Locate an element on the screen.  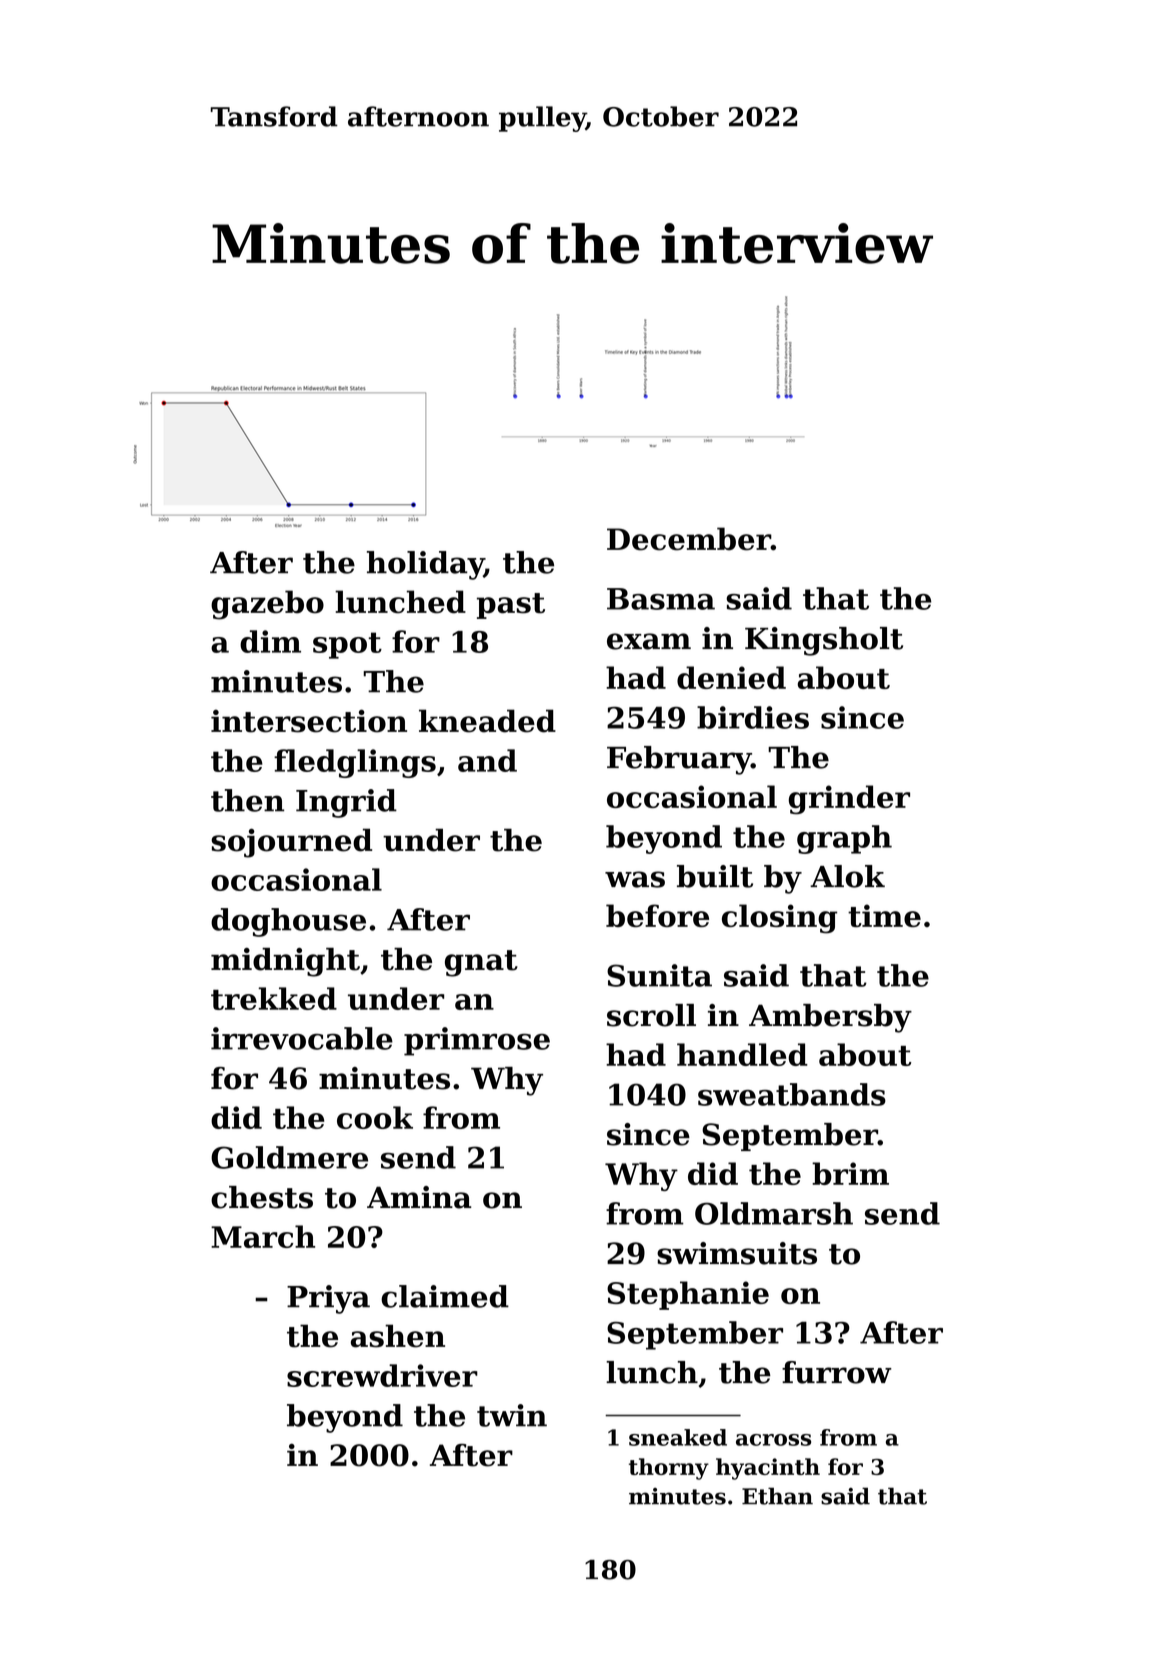
doghouse is located at coordinates (288, 922).
